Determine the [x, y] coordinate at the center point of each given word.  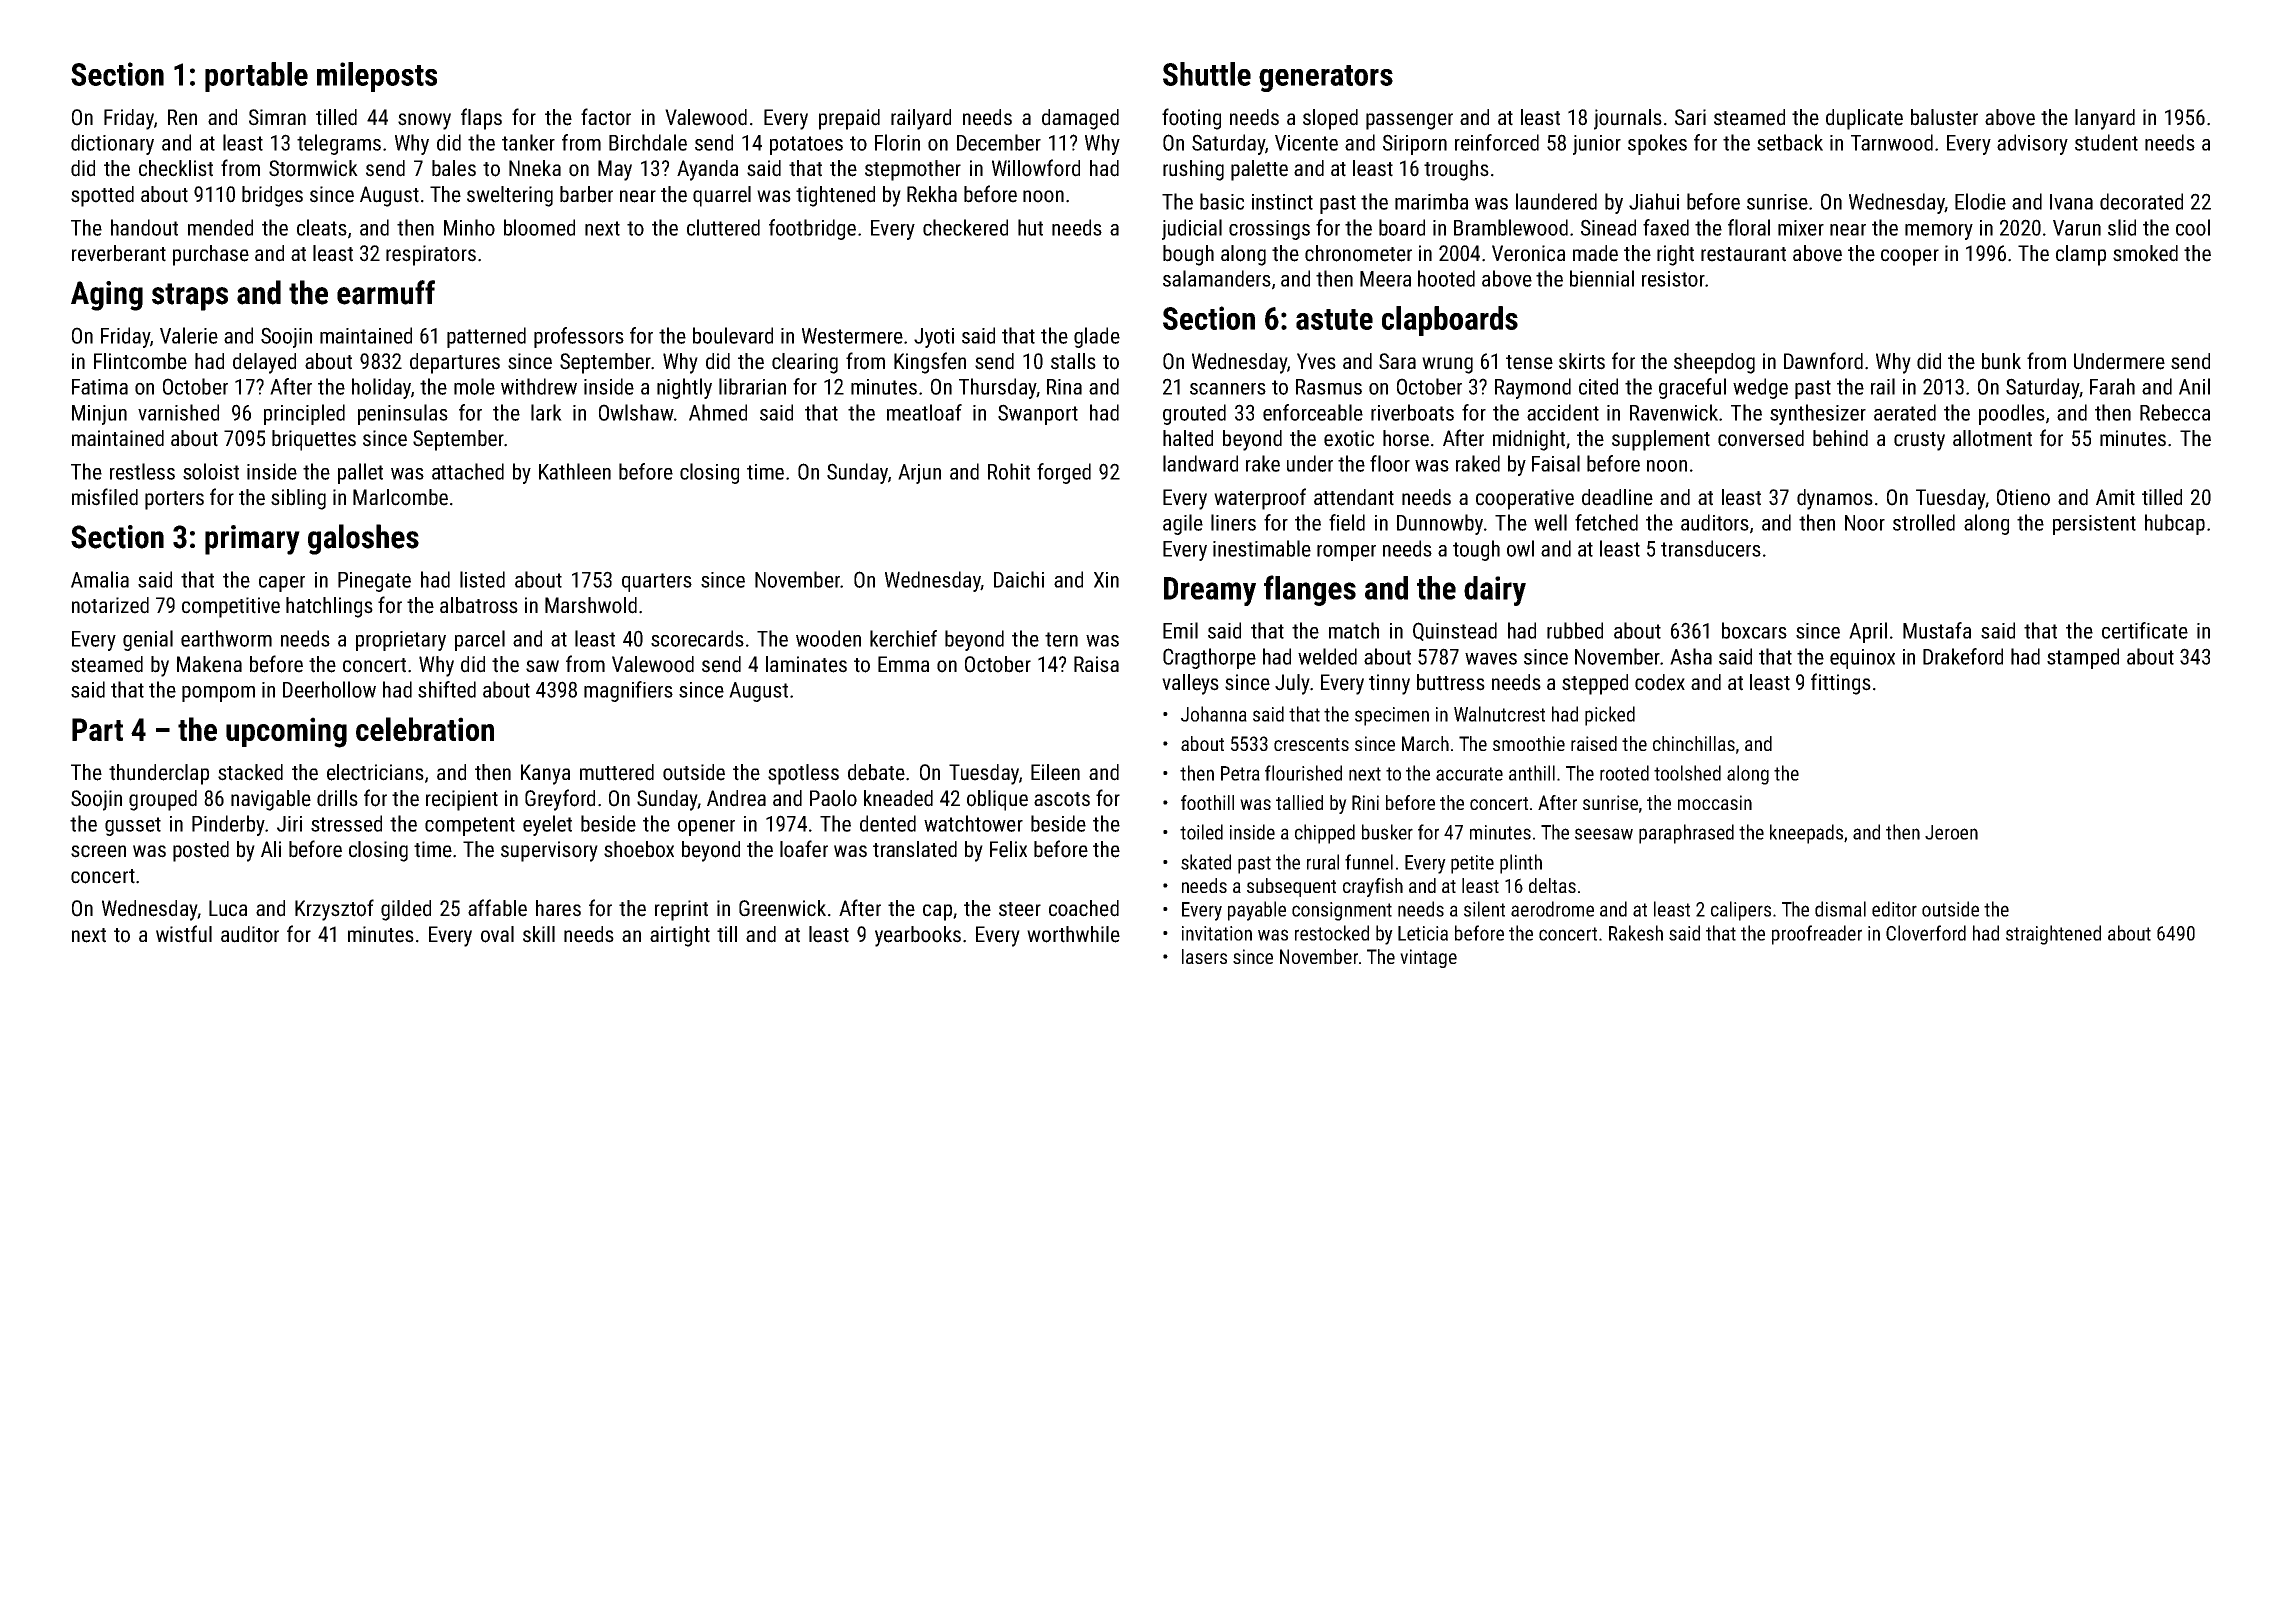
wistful [184, 934]
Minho [469, 227]
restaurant [1743, 254]
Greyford [560, 800]
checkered [965, 227]
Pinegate [374, 582]
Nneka [535, 168]
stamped [2083, 658]
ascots [1062, 799]
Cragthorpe [1209, 658]
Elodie [1980, 201]
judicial [1192, 229]
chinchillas [1694, 743]
